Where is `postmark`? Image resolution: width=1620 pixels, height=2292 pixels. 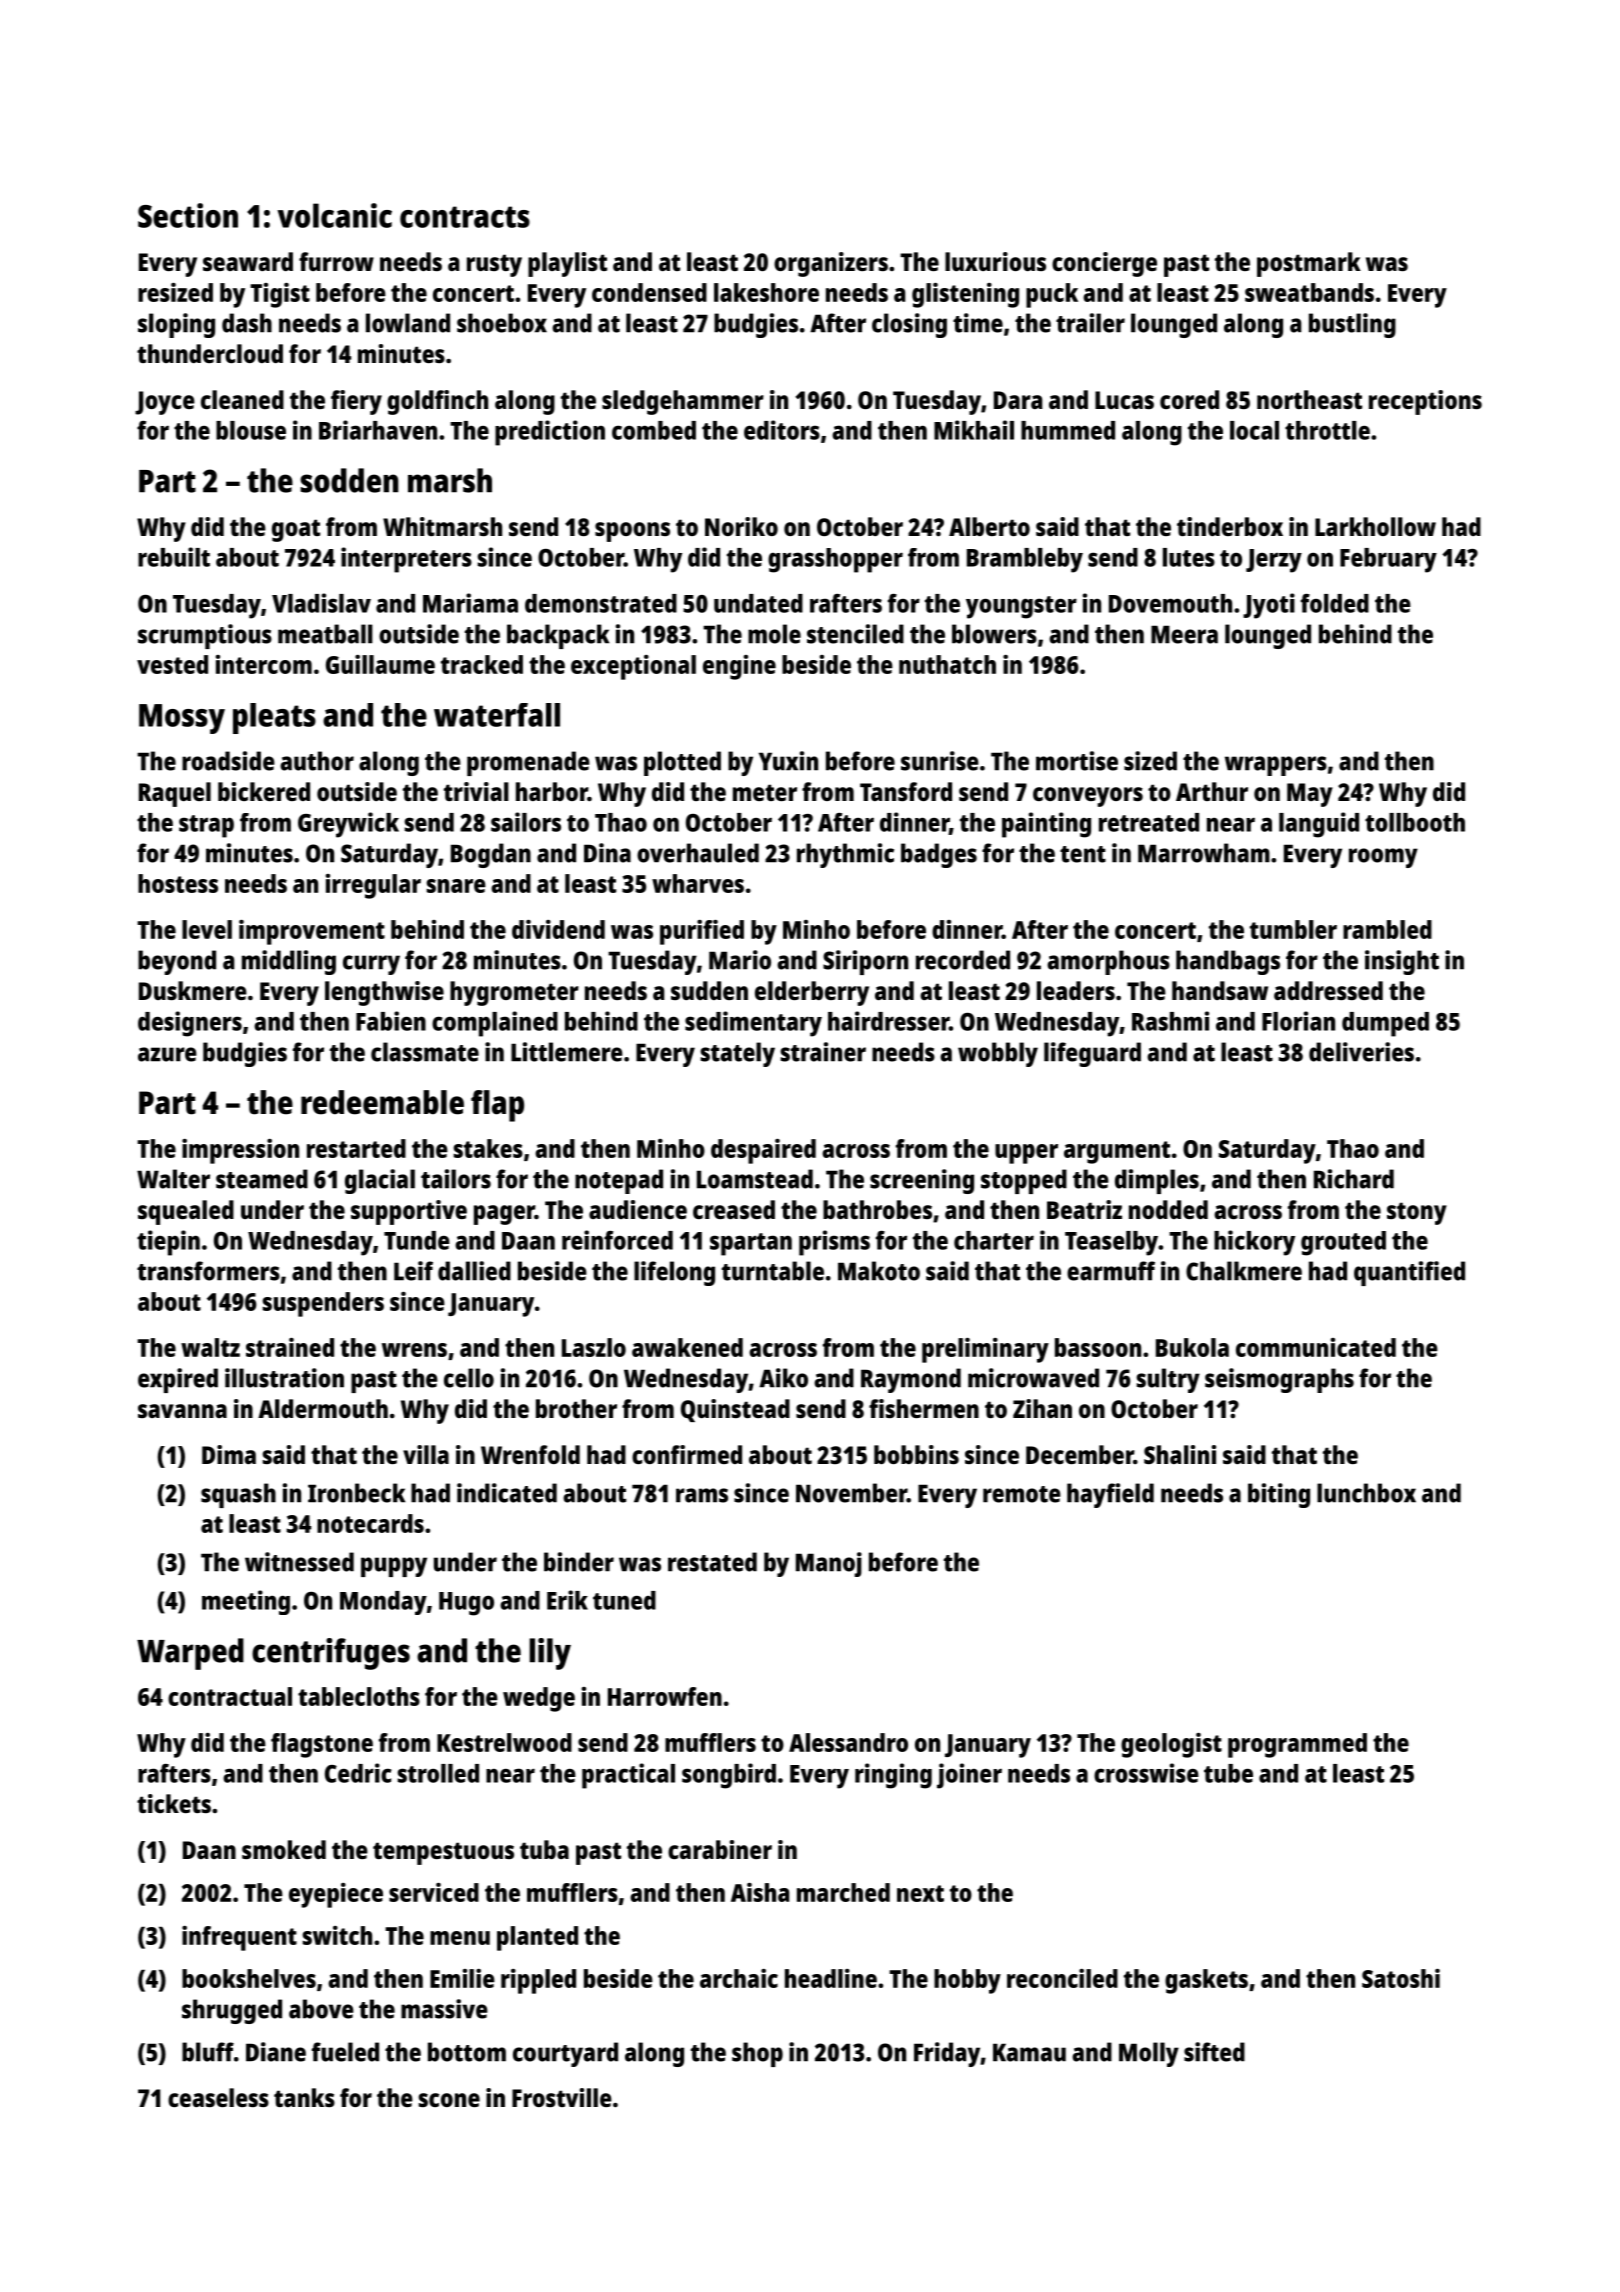 postmark is located at coordinates (1309, 264).
